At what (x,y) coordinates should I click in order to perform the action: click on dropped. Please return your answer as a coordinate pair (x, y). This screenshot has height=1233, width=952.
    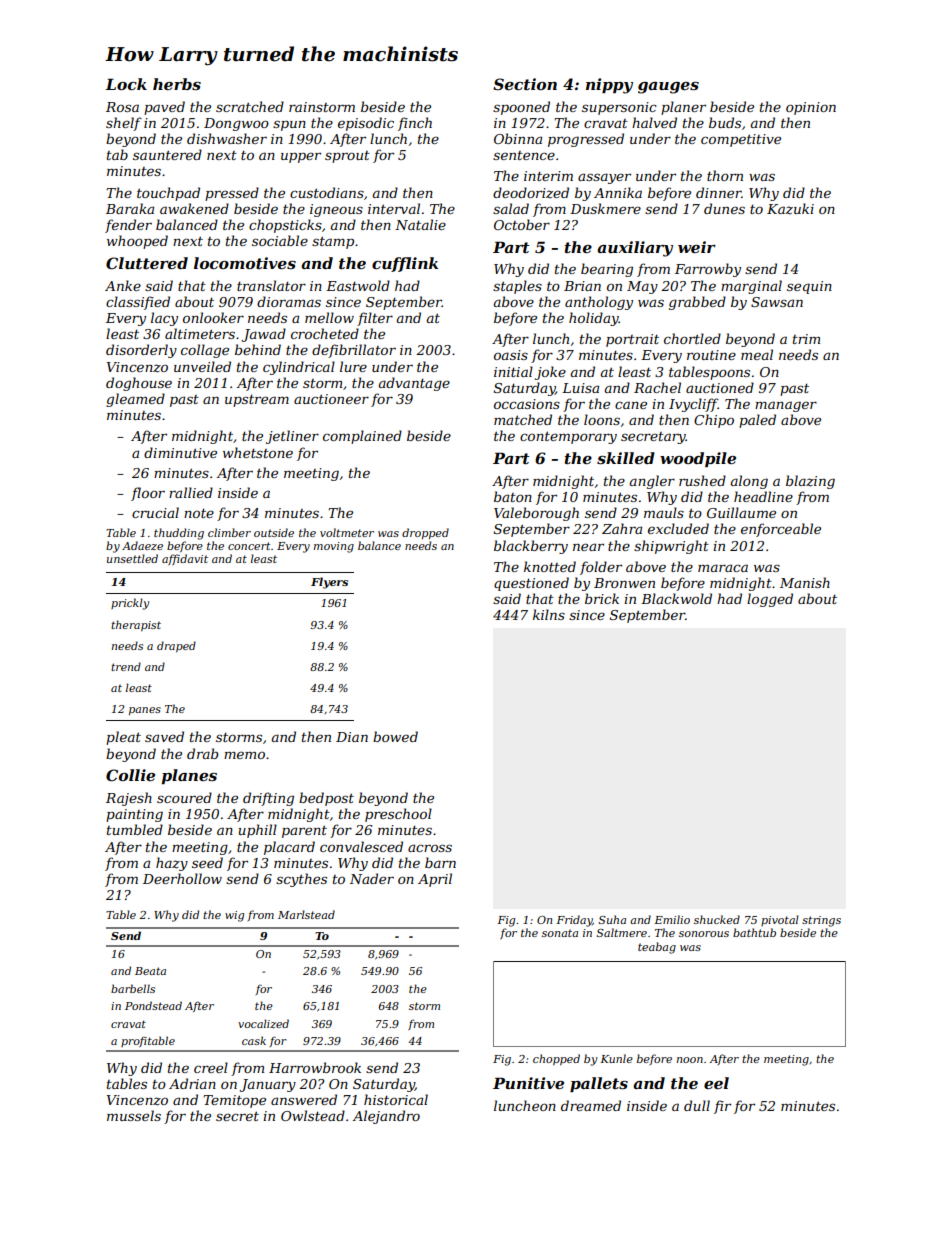
    Looking at the image, I should click on (425, 533).
